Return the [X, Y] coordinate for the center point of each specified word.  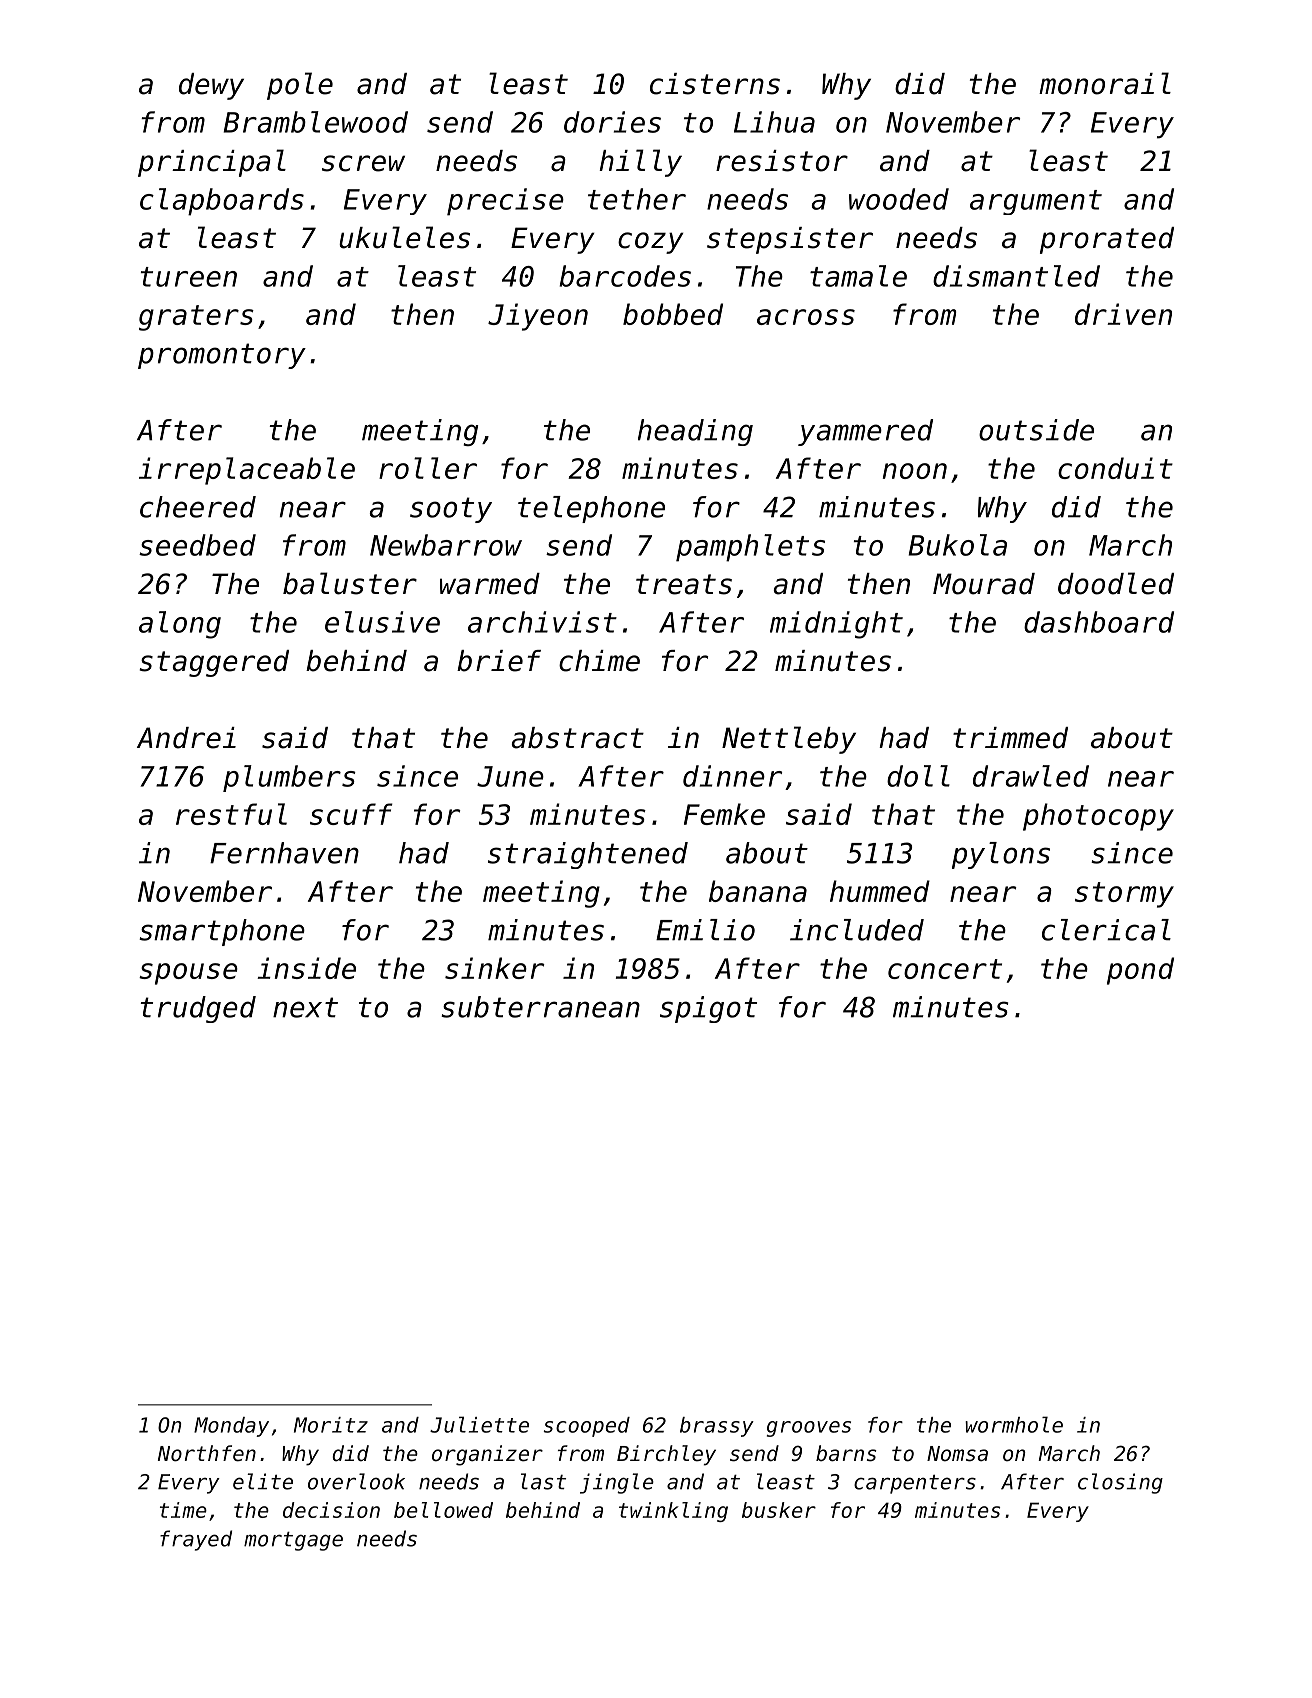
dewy [211, 86]
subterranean [540, 1007]
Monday [231, 1427]
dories [612, 122]
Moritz [331, 1425]
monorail [1105, 83]
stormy [1124, 895]
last [543, 1481]
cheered [198, 507]
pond [1140, 971]
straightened [588, 855]
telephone [591, 509]
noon [915, 471]
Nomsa [957, 1454]
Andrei [186, 738]
